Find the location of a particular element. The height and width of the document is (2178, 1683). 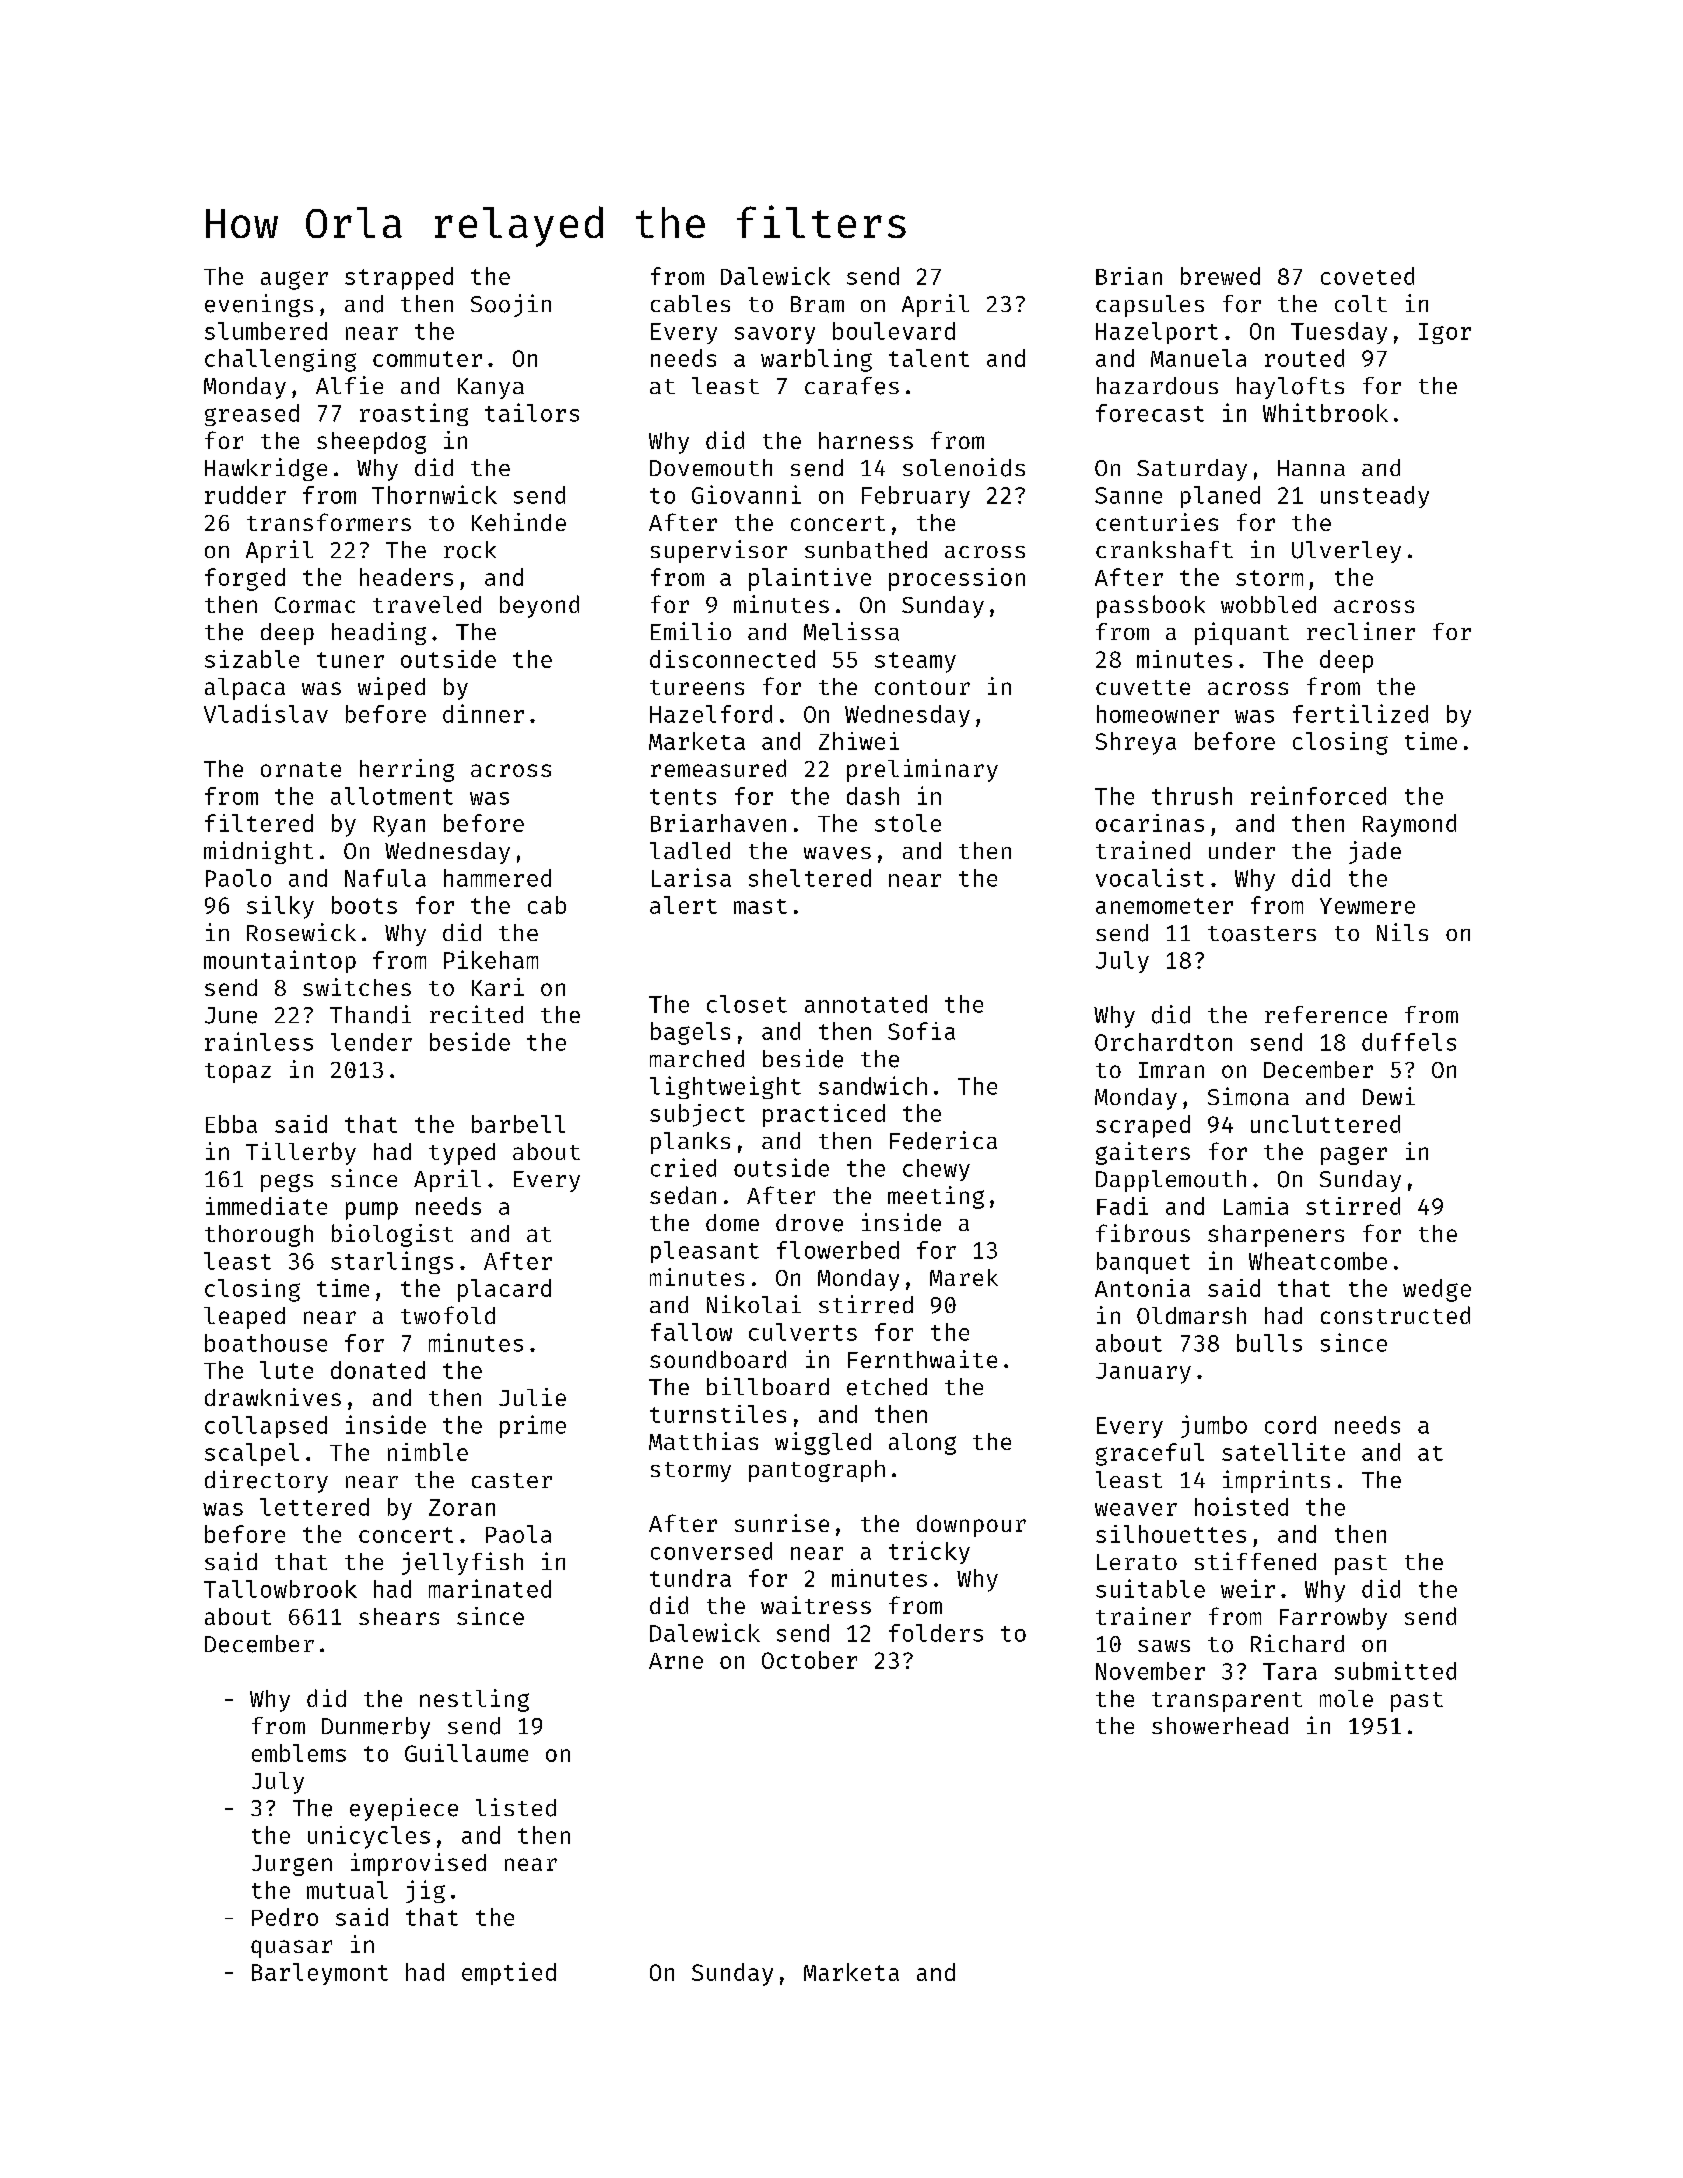

carafes is located at coordinates (852, 386).
